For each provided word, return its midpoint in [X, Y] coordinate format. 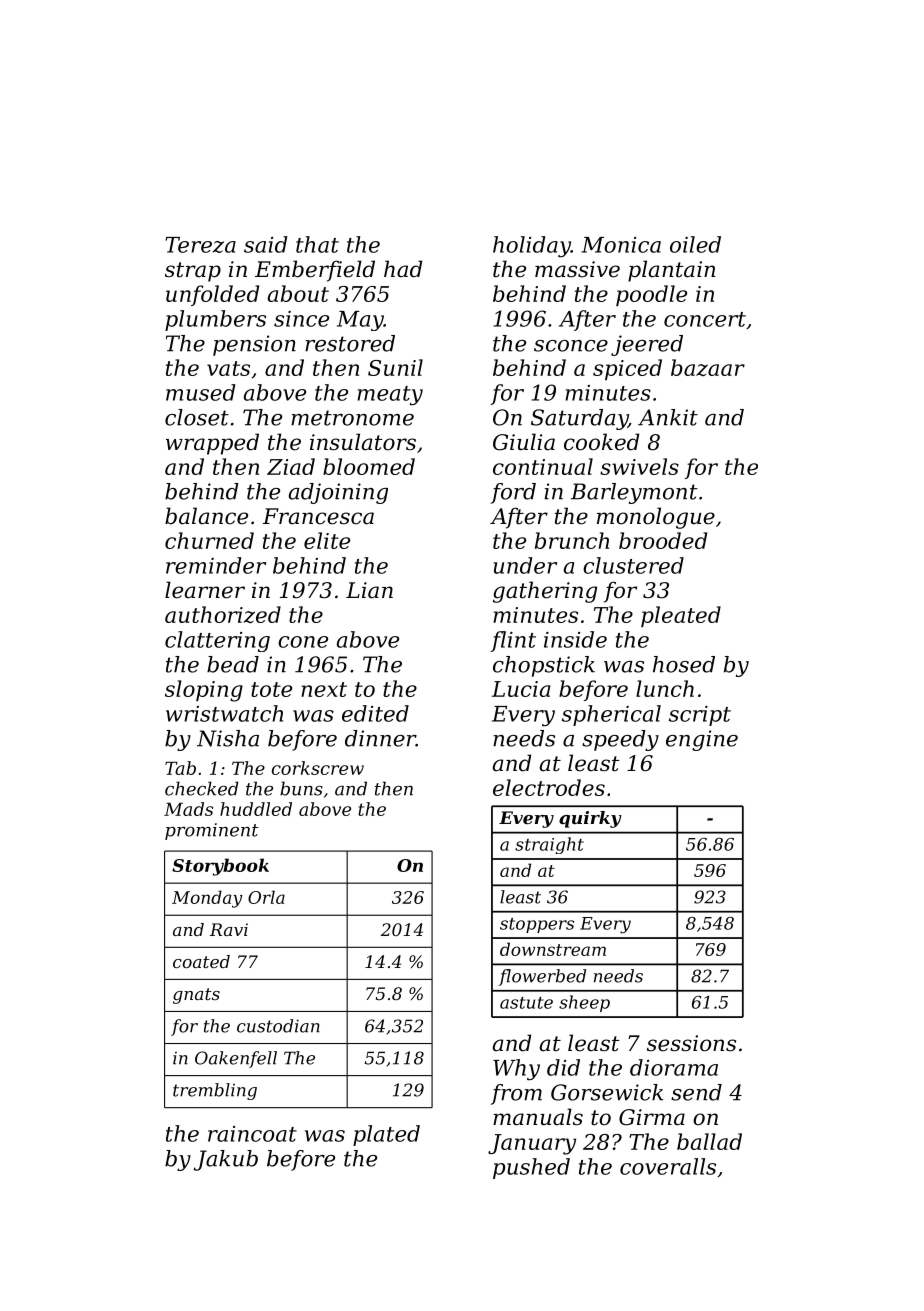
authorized [223, 615]
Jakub [225, 1160]
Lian [369, 590]
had [403, 269]
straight [549, 845]
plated [386, 1135]
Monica [621, 245]
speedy [620, 740]
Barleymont [634, 493]
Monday [207, 899]
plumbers [215, 320]
